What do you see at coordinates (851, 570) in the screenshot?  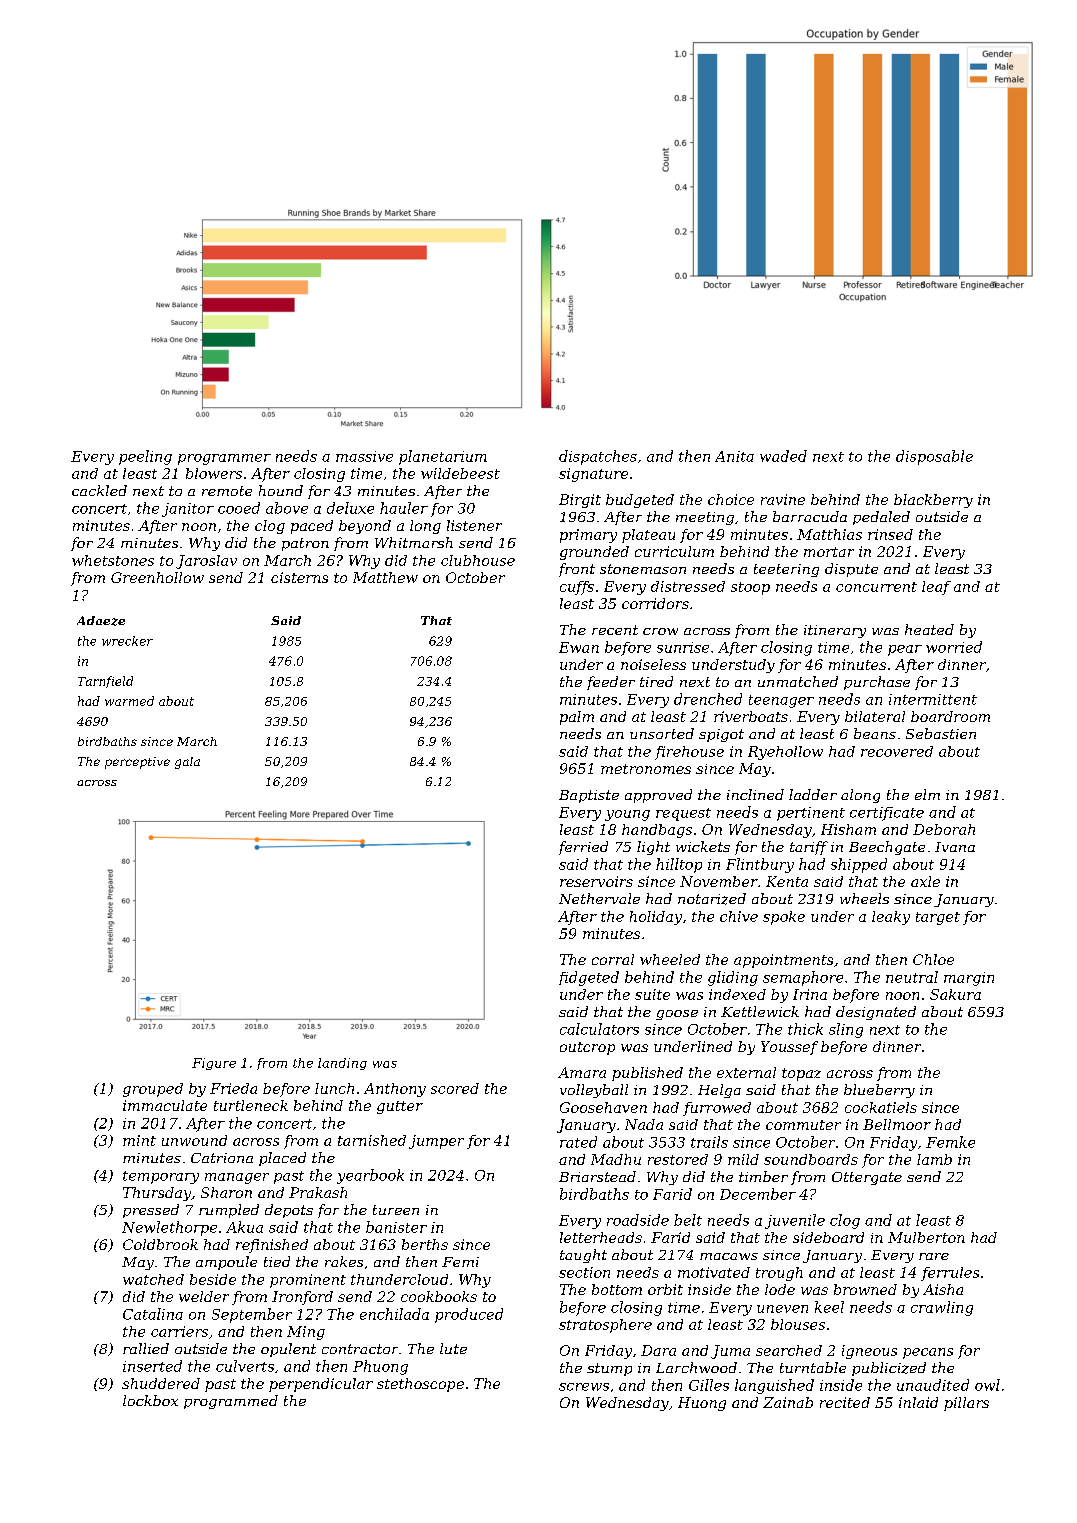 I see `dispute` at bounding box center [851, 570].
